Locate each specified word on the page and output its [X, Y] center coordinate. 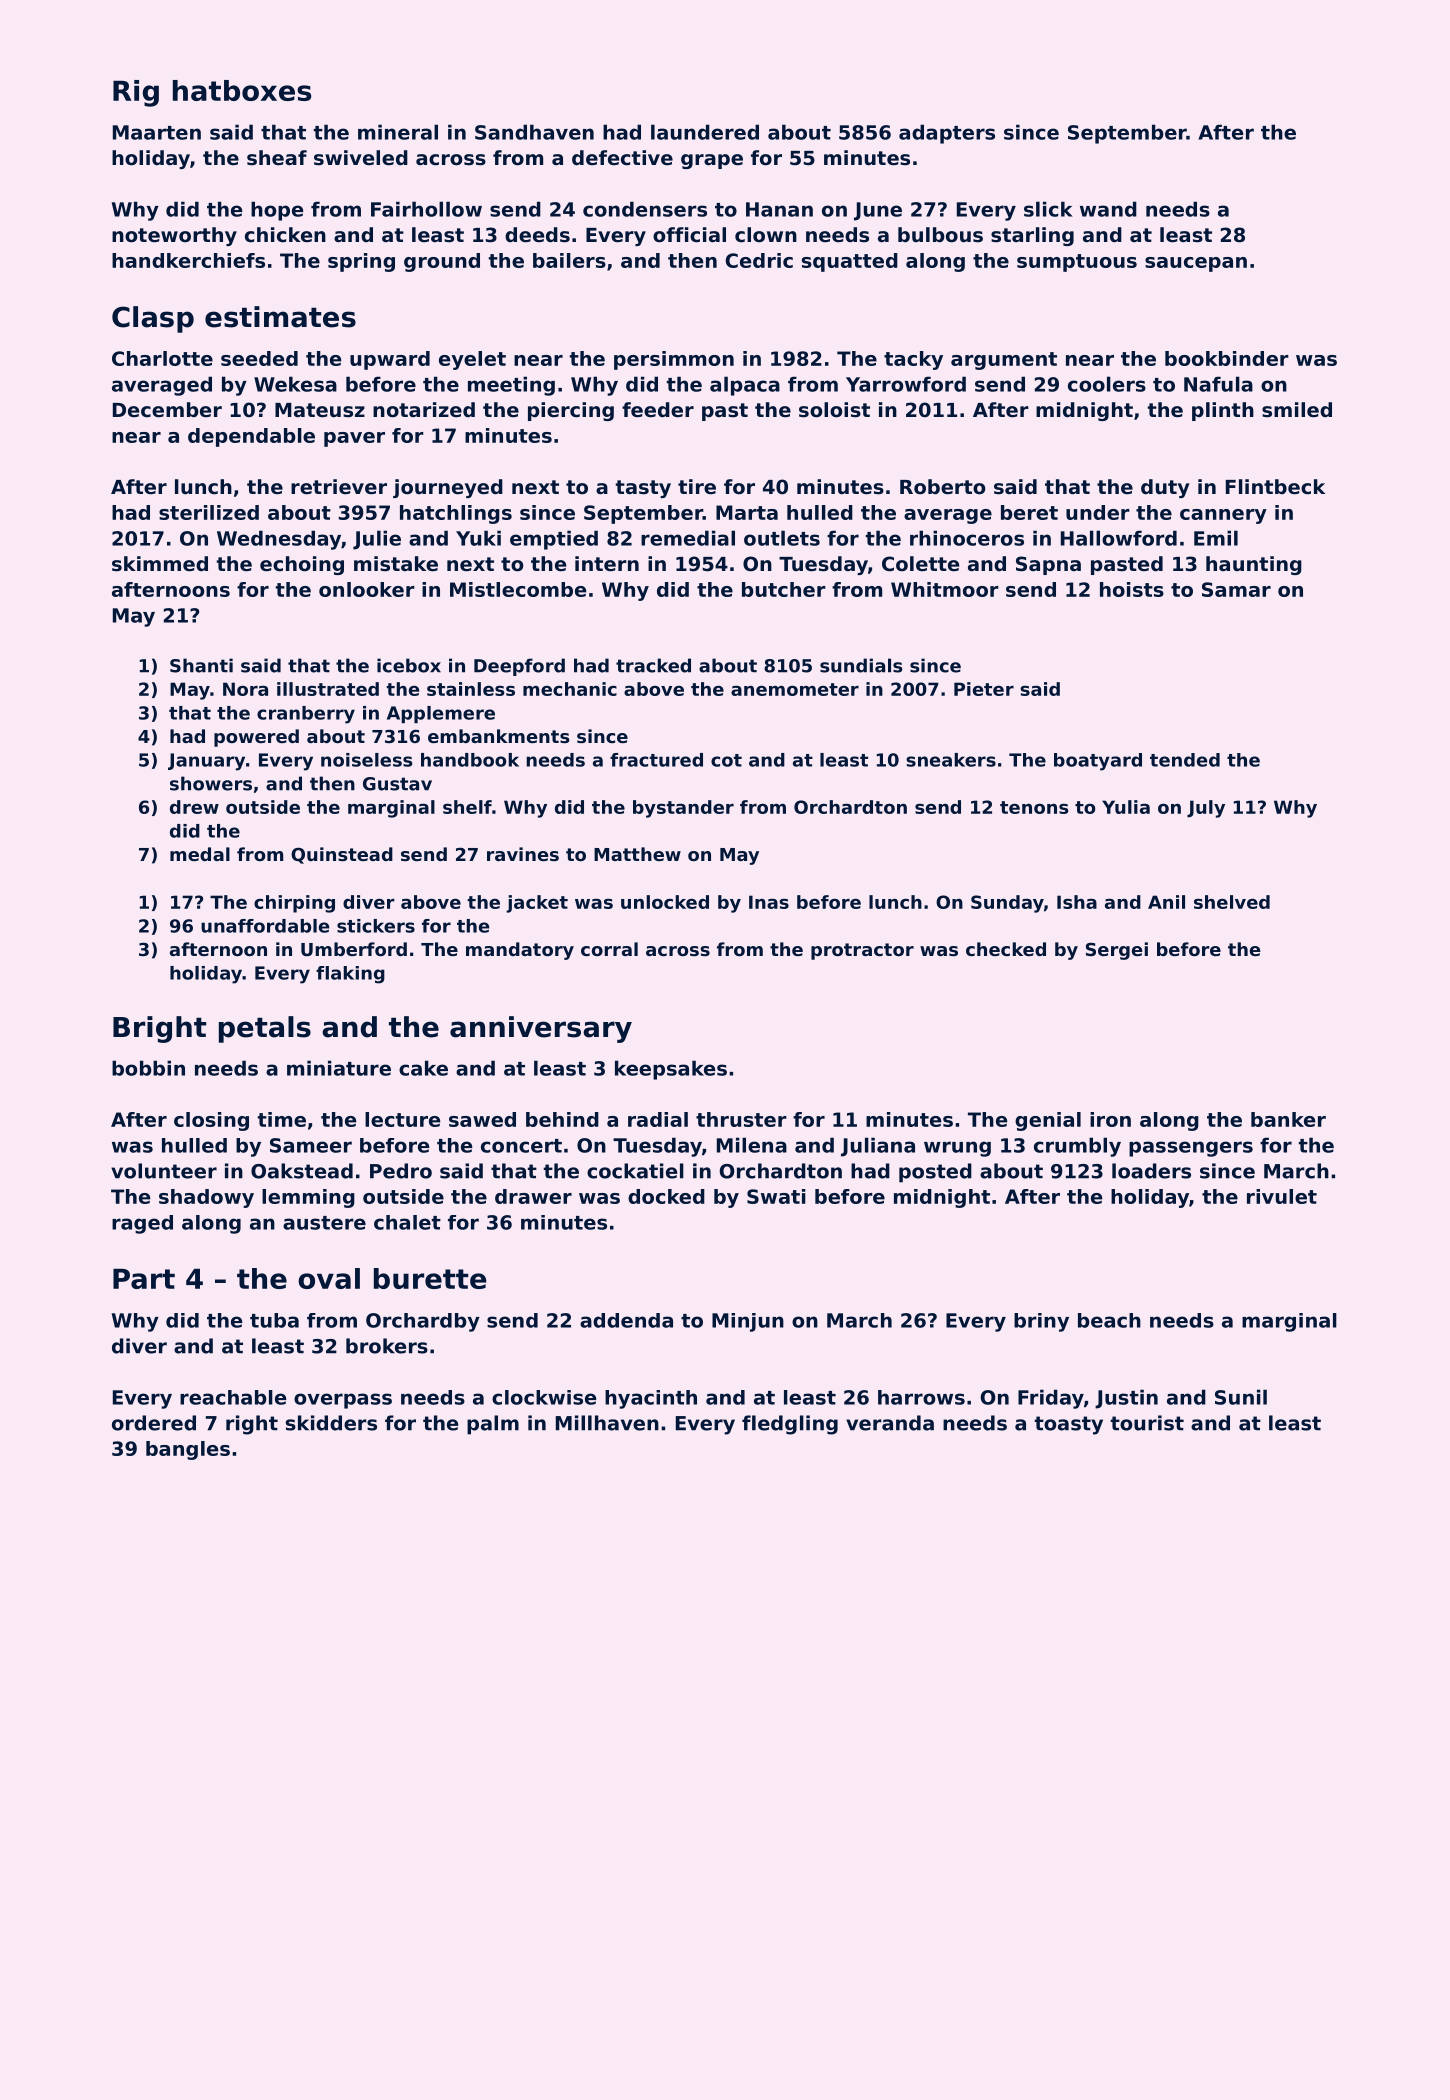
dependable [251, 437]
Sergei [1117, 951]
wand [1108, 209]
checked [1006, 949]
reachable [233, 1397]
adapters [947, 134]
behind [562, 1119]
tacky [913, 360]
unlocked [665, 902]
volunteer [164, 1171]
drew [194, 807]
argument [1004, 361]
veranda [890, 1423]
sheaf [277, 158]
